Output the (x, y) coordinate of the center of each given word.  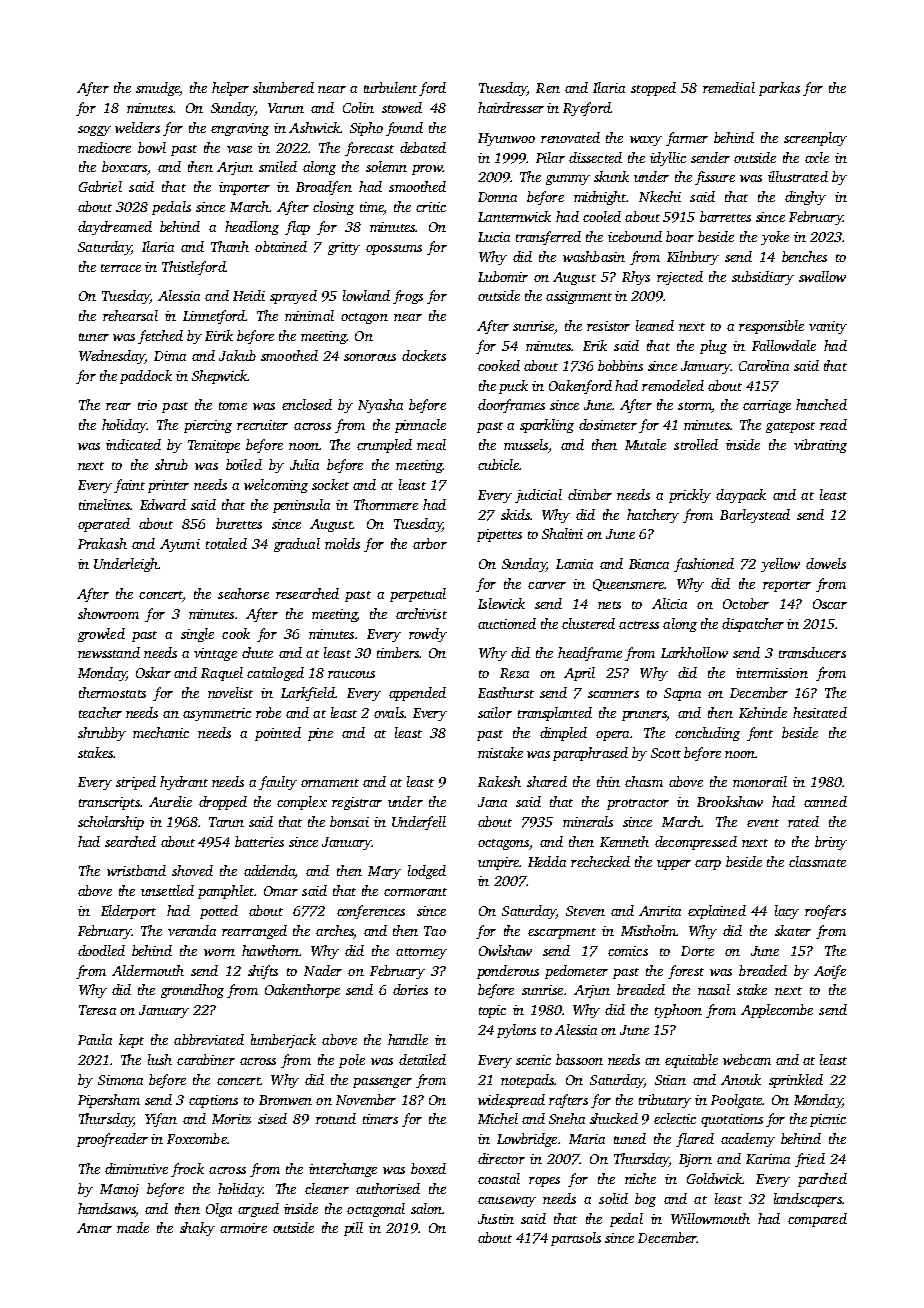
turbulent (390, 87)
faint (129, 486)
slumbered (283, 87)
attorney (421, 953)
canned (825, 801)
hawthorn (270, 950)
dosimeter (608, 424)
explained (717, 912)
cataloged (275, 674)
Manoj (119, 1190)
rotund (336, 1118)
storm (694, 406)
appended (417, 694)
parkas (779, 89)
